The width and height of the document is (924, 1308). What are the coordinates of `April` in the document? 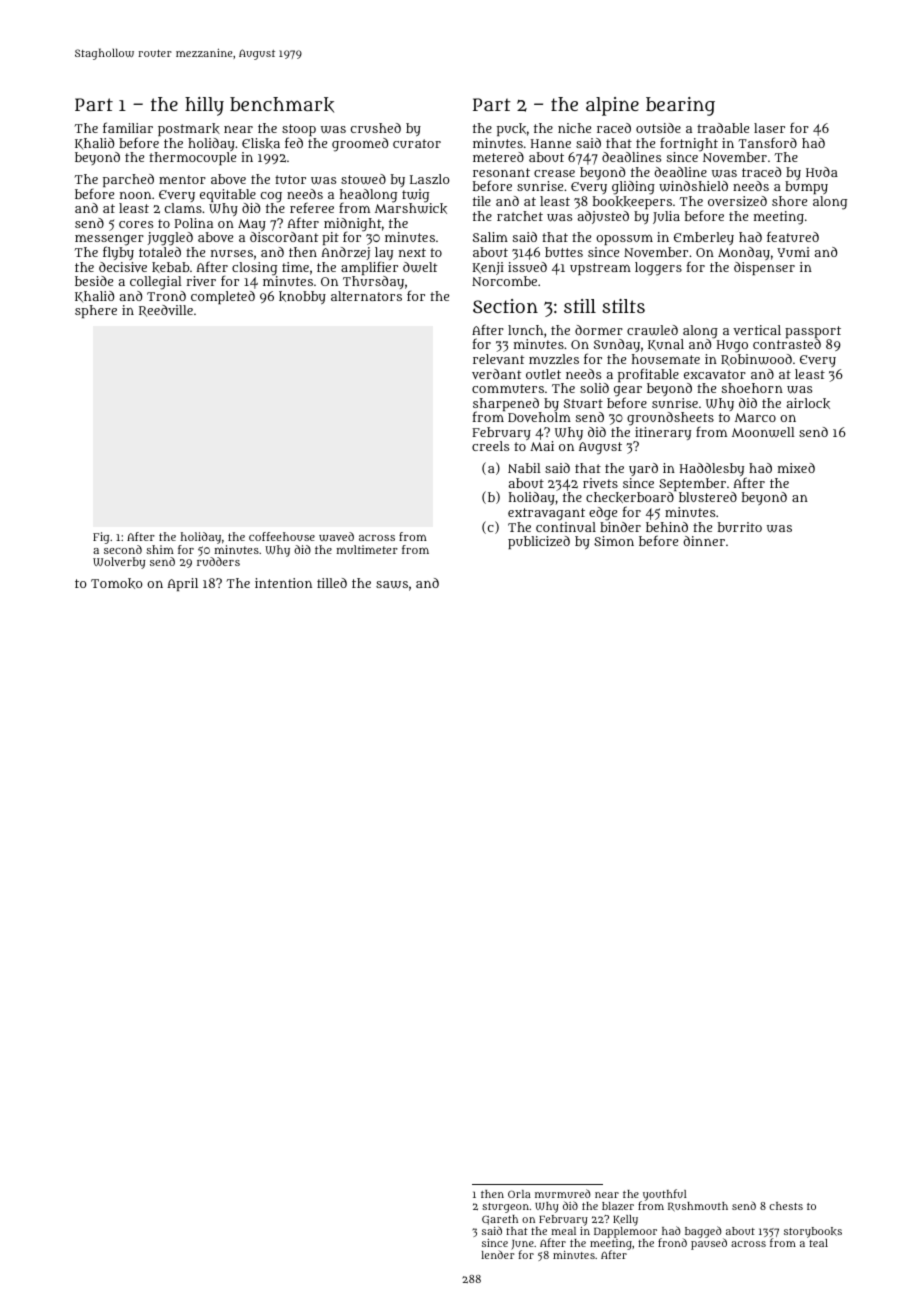 It's located at (182, 584).
